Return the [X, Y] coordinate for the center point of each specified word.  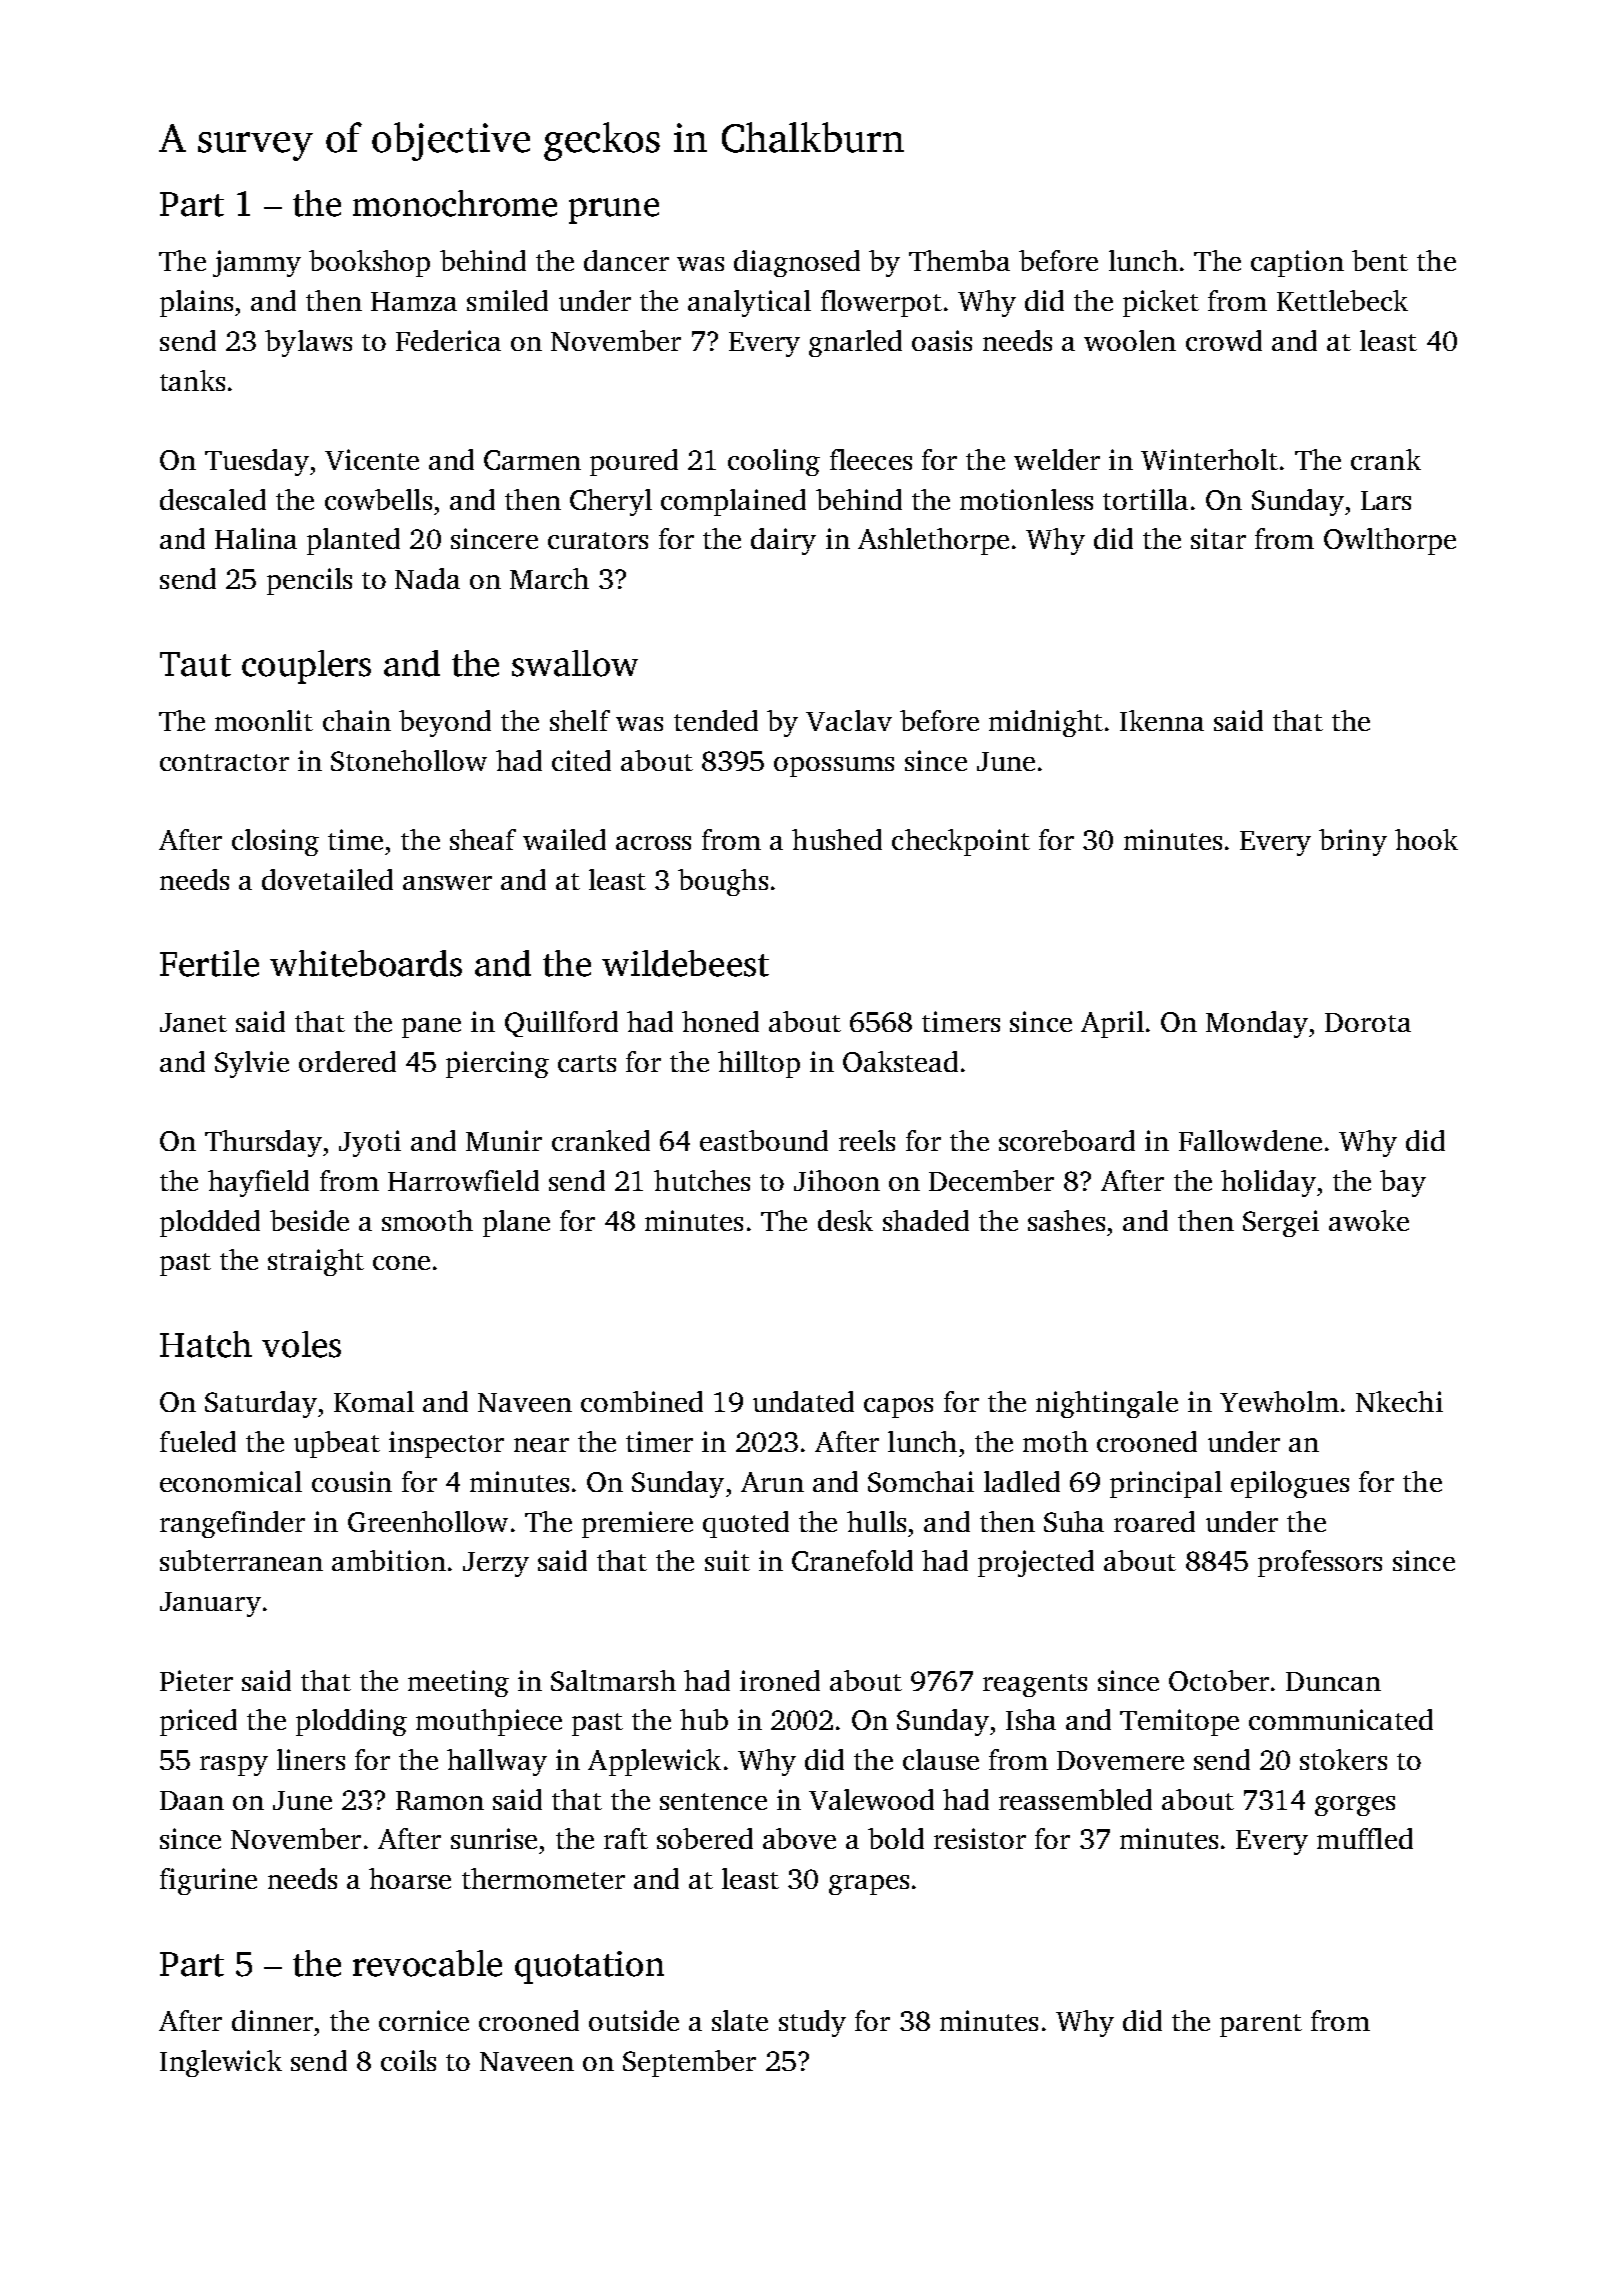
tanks [192, 380]
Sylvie [252, 1064]
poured [634, 462]
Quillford [561, 1024]
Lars [1386, 500]
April [1112, 1024]
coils [408, 2060]
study [812, 2023]
